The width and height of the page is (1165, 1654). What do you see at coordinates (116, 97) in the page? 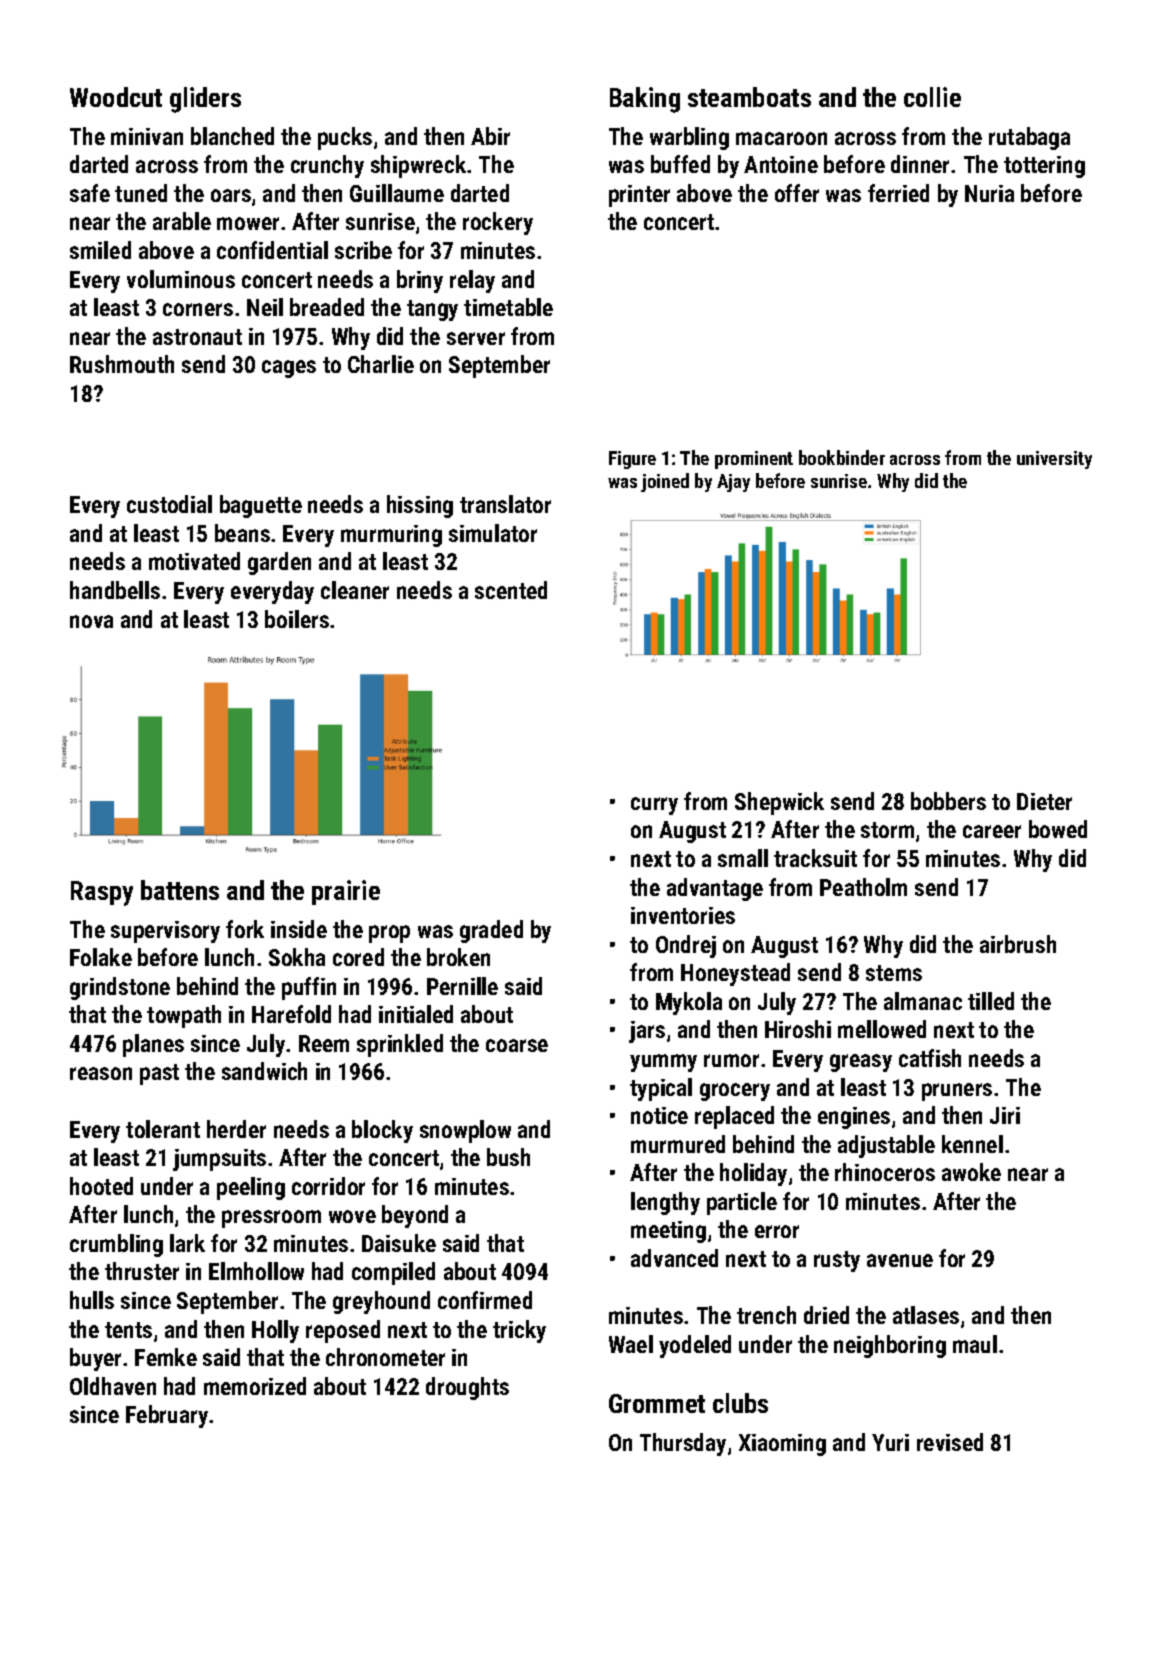
I see `Woodcut` at bounding box center [116, 97].
